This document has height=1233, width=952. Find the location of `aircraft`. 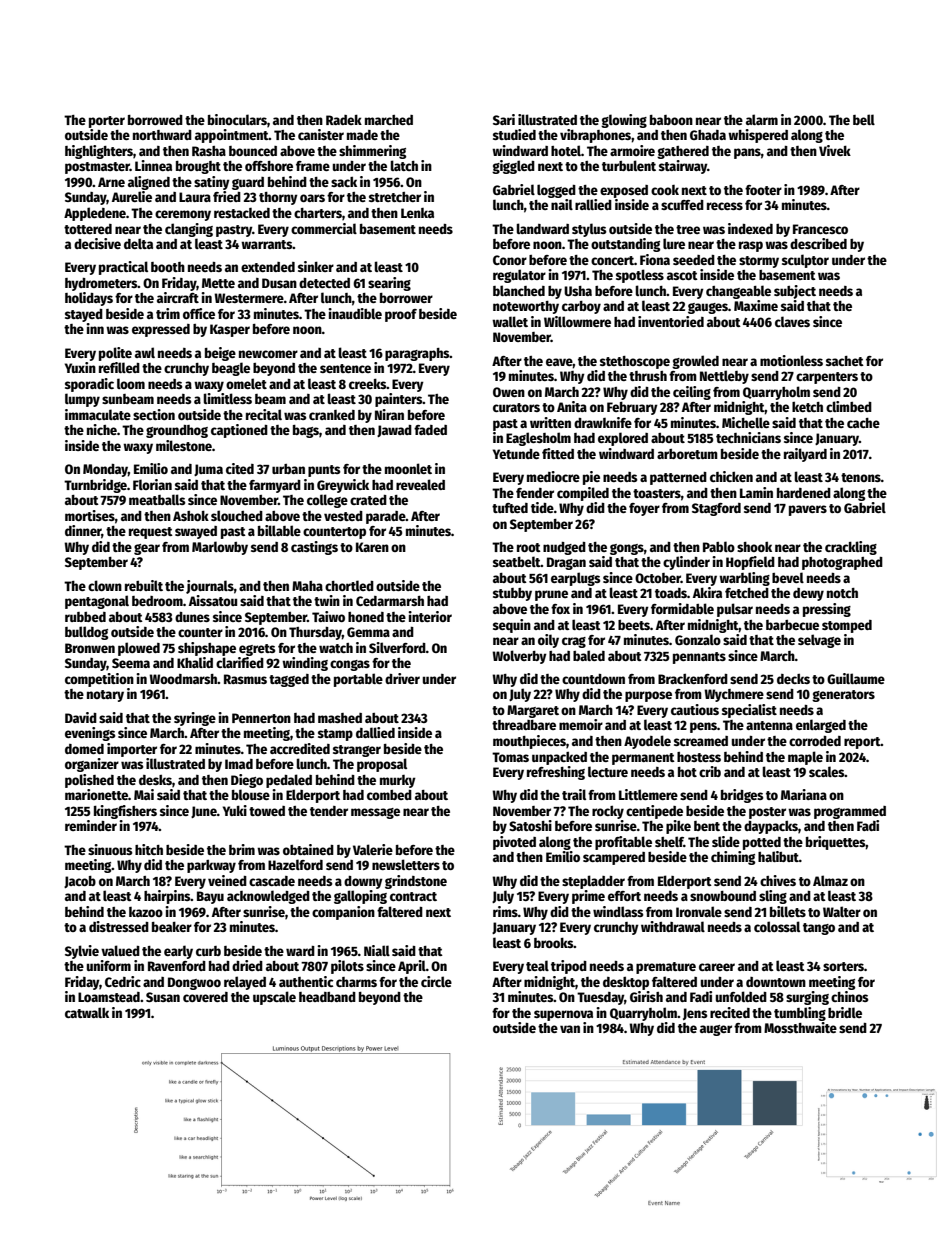

aircraft is located at coordinates (178, 297).
